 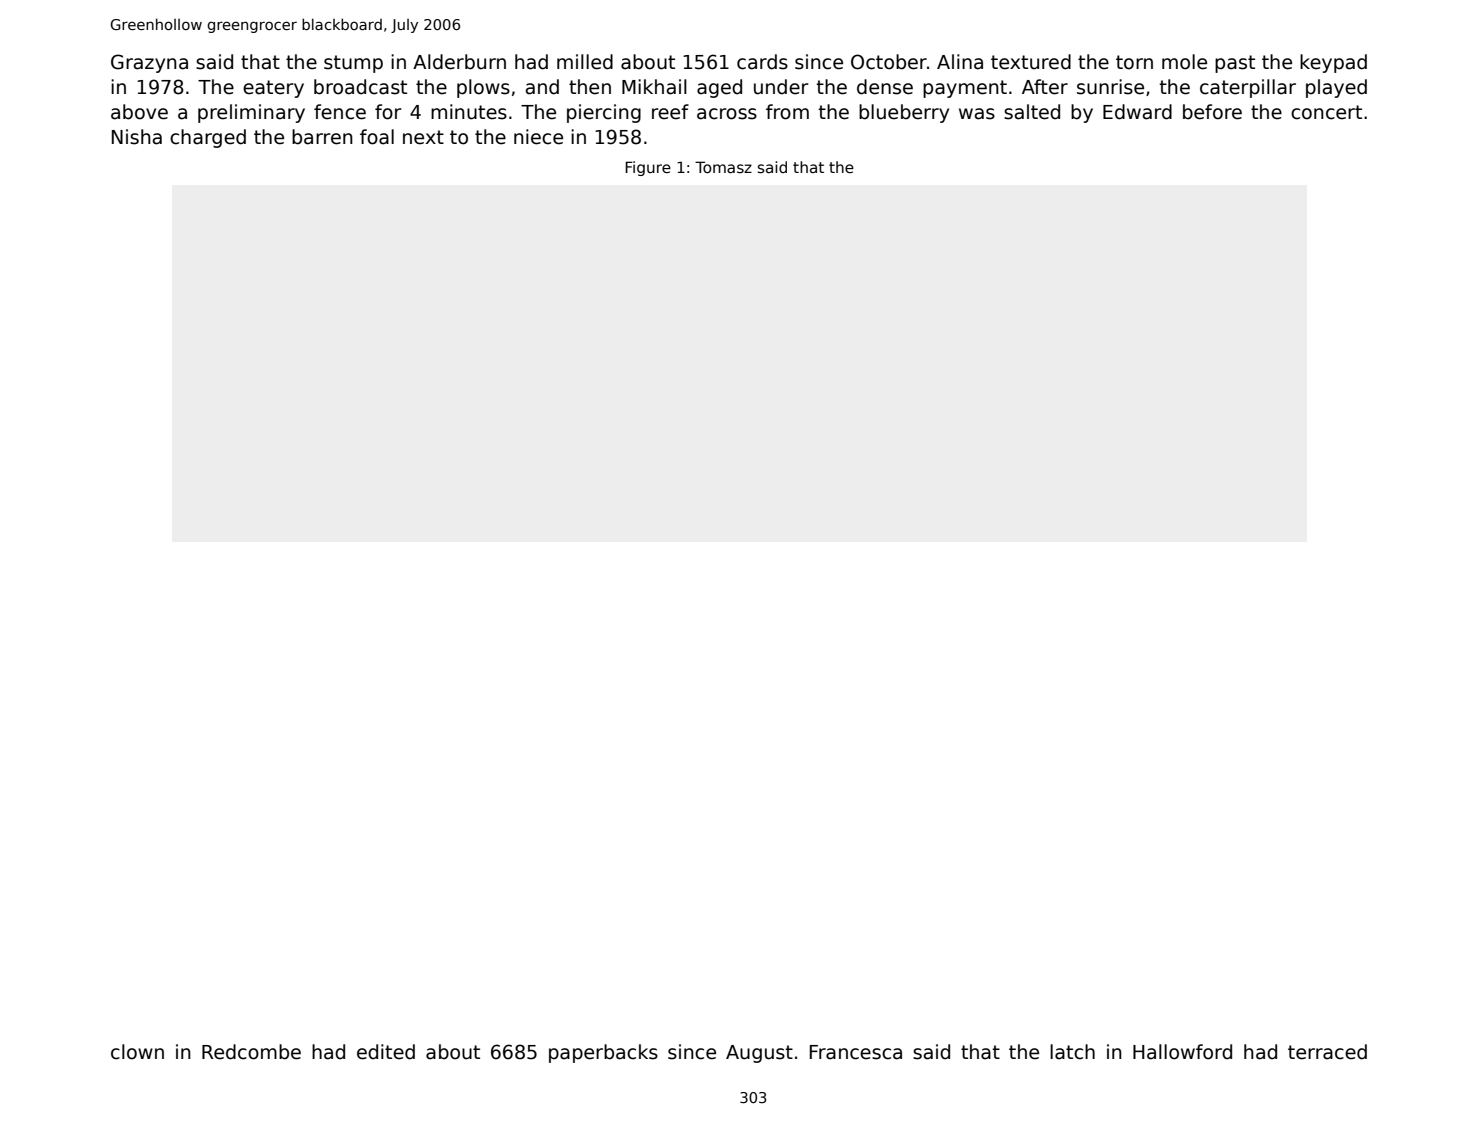 What do you see at coordinates (137, 137) in the page?
I see `Nisha` at bounding box center [137, 137].
